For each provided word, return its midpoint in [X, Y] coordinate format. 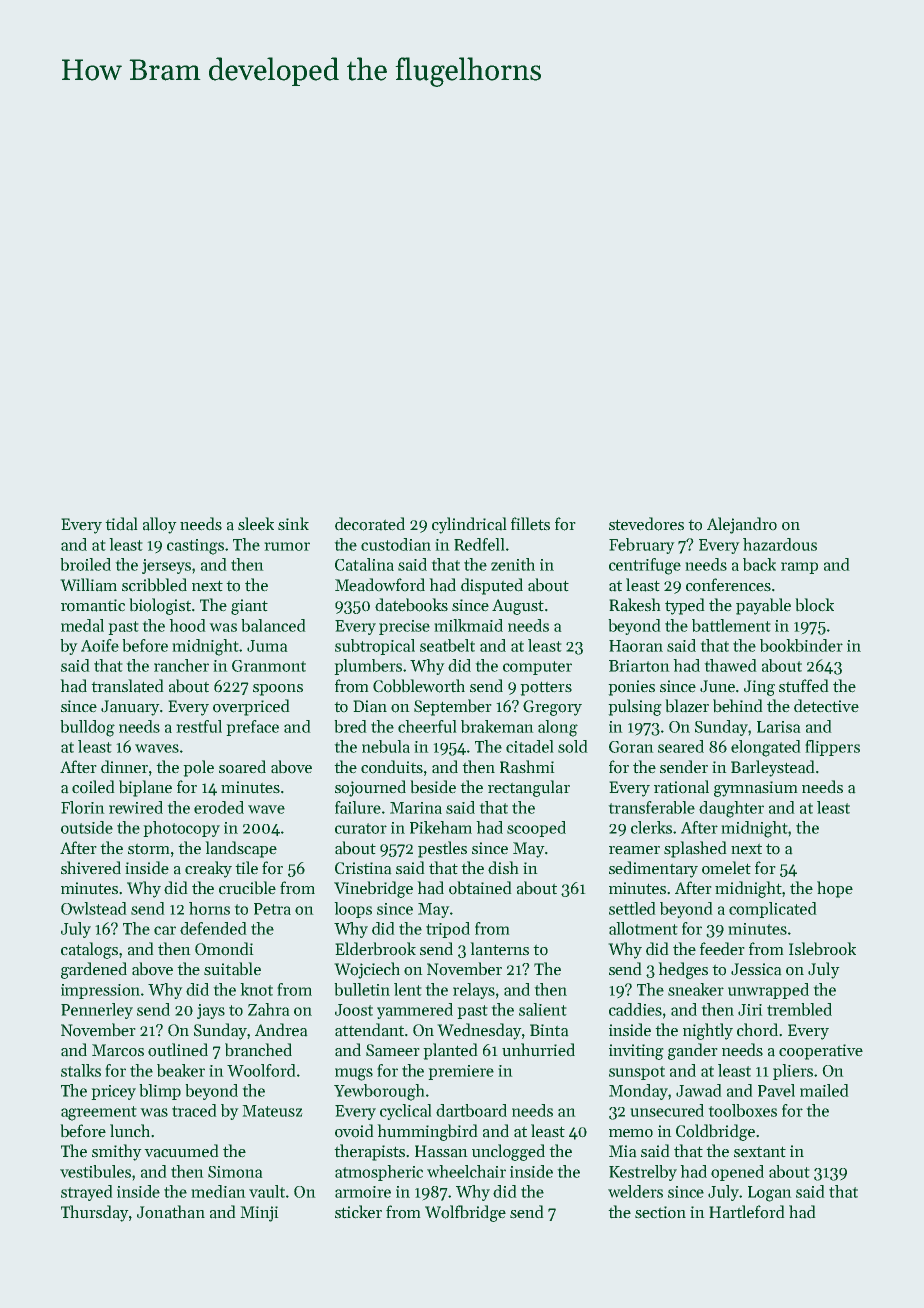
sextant [760, 1152]
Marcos [118, 1050]
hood [187, 625]
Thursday [95, 1213]
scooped [536, 829]
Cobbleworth [419, 686]
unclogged [508, 1152]
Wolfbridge [465, 1213]
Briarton [639, 666]
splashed [695, 849]
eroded [219, 807]
